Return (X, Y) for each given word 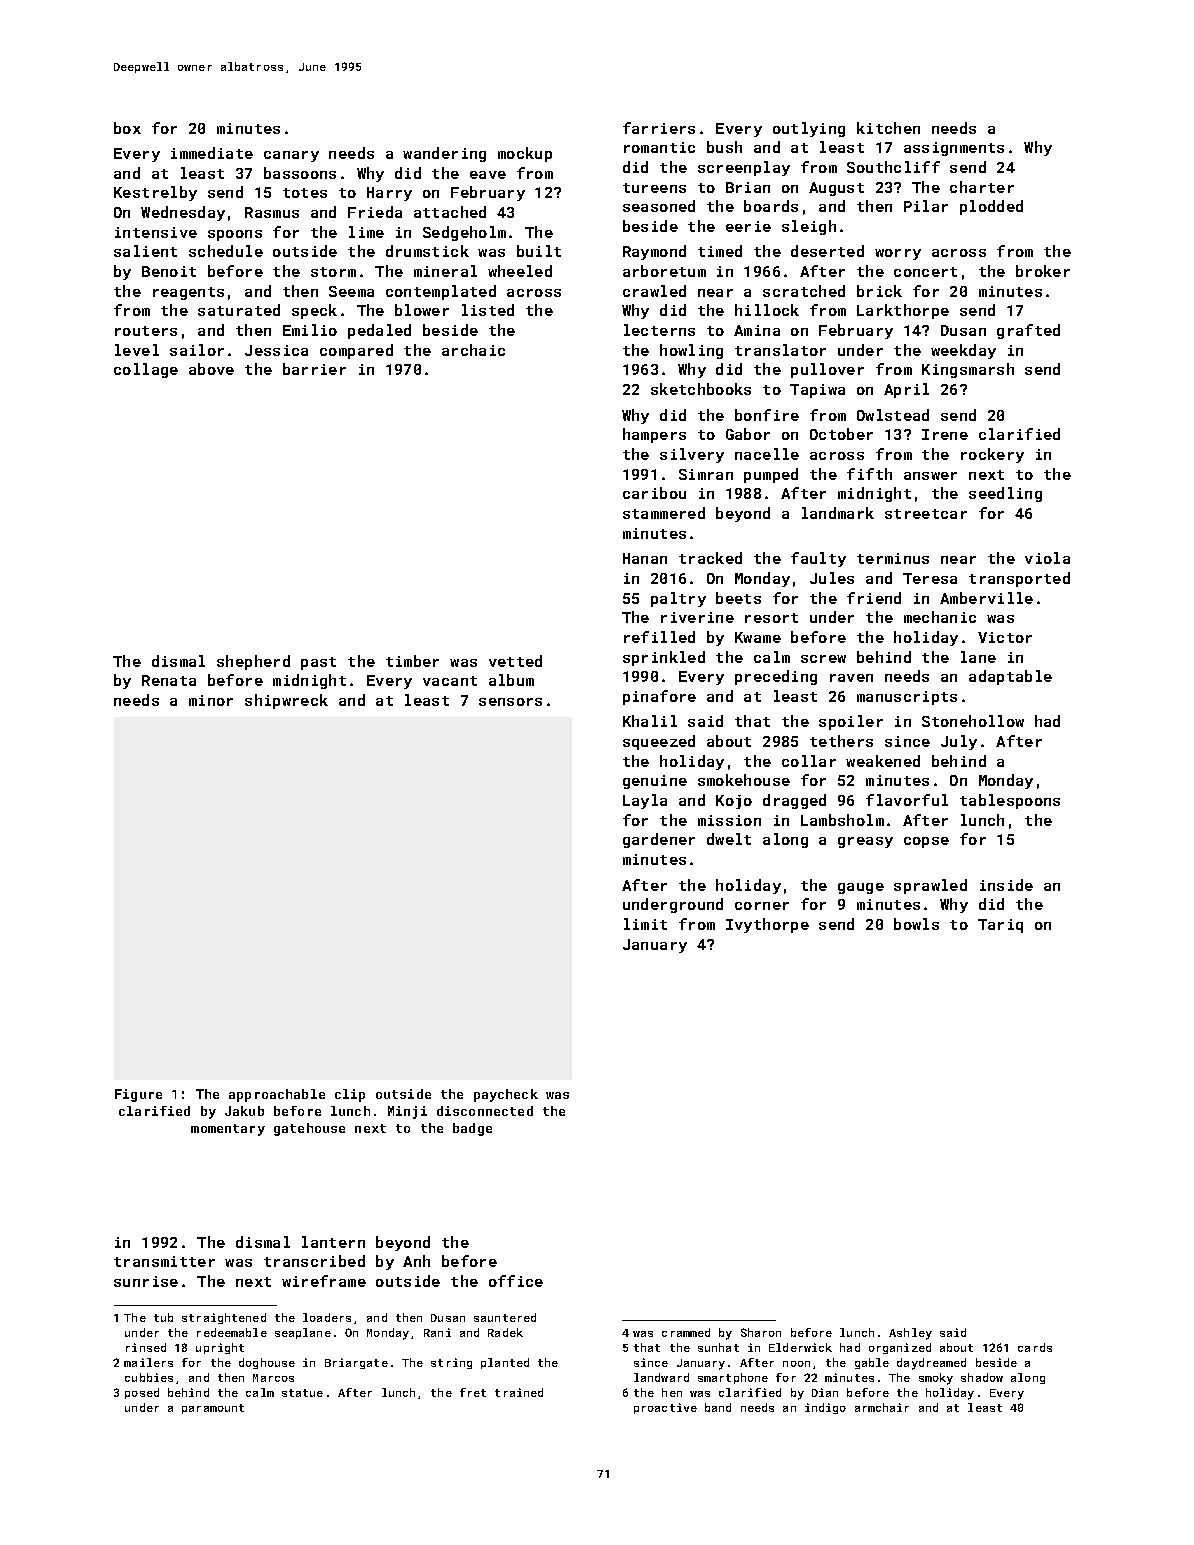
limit (645, 924)
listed (488, 310)
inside (1006, 885)
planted (505, 1363)
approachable (277, 1095)
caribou (654, 493)
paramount (213, 1409)
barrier (314, 369)
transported (1019, 579)
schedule (226, 251)
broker (1043, 271)
